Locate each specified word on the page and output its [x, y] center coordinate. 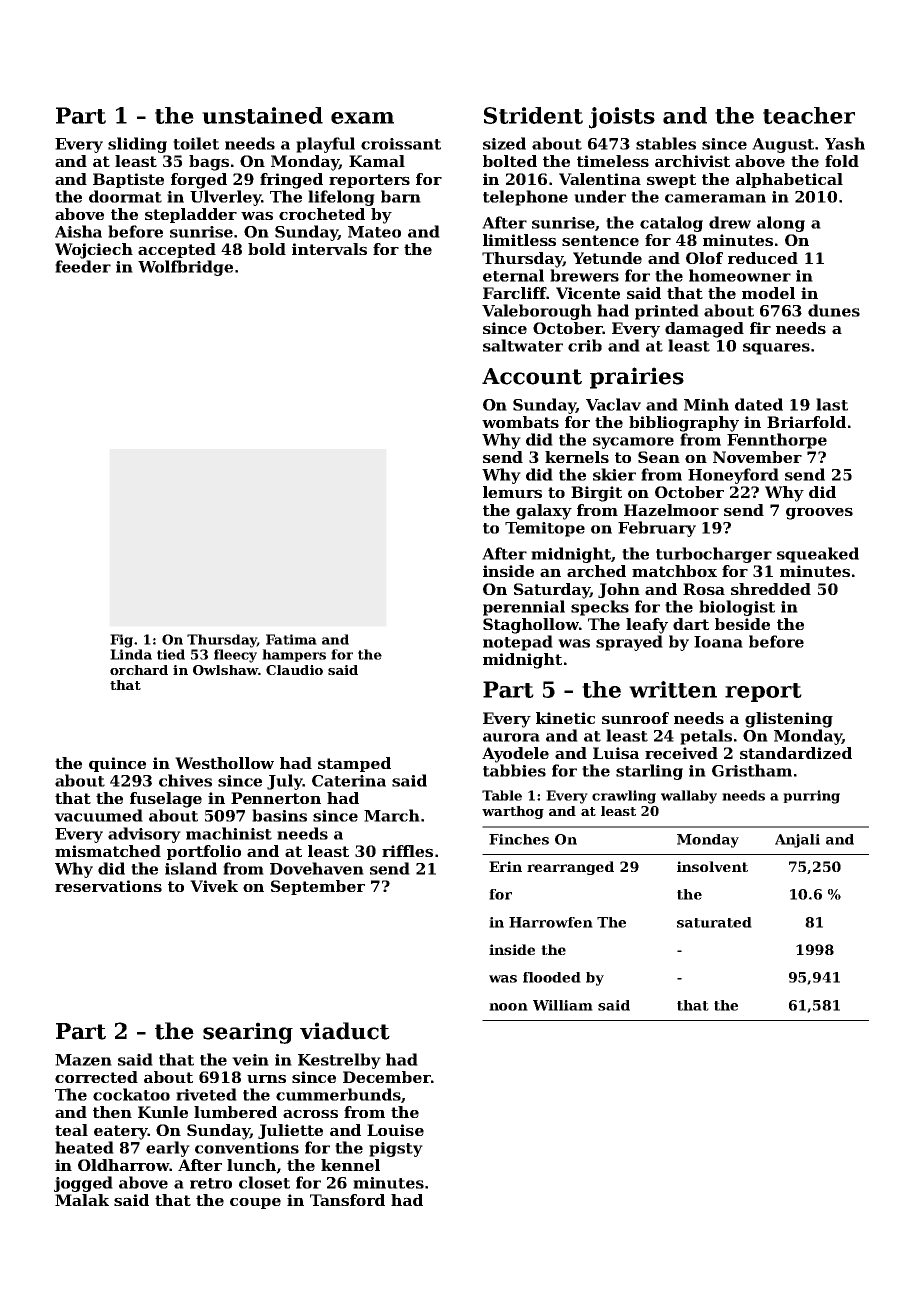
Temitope [545, 529]
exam [362, 118]
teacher [809, 115]
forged [199, 181]
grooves [819, 513]
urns [266, 1078]
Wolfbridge [185, 268]
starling [649, 772]
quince [117, 764]
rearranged [570, 868]
